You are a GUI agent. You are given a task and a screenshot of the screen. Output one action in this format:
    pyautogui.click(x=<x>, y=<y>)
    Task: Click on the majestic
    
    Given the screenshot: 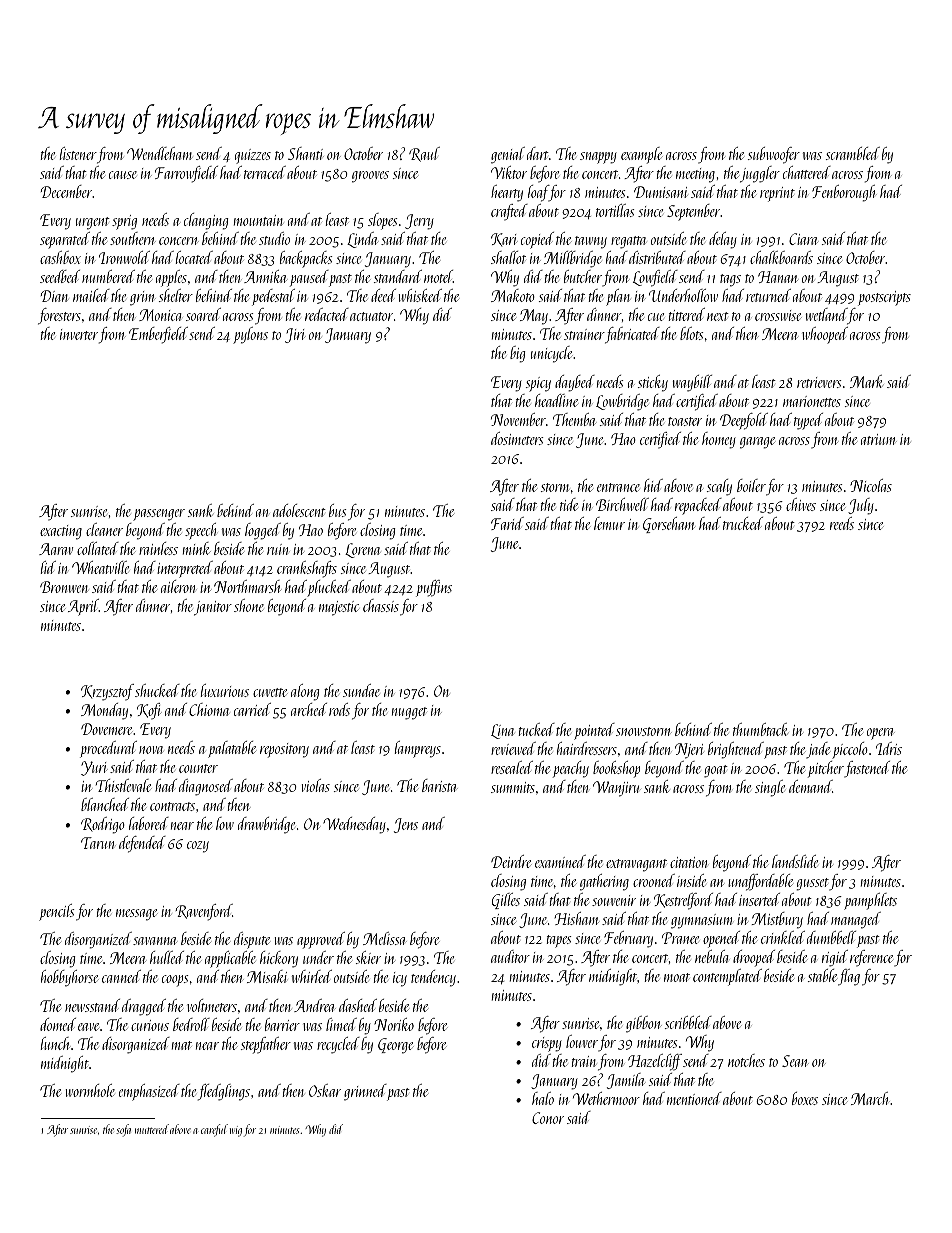 What is the action you would take?
    pyautogui.click(x=339, y=608)
